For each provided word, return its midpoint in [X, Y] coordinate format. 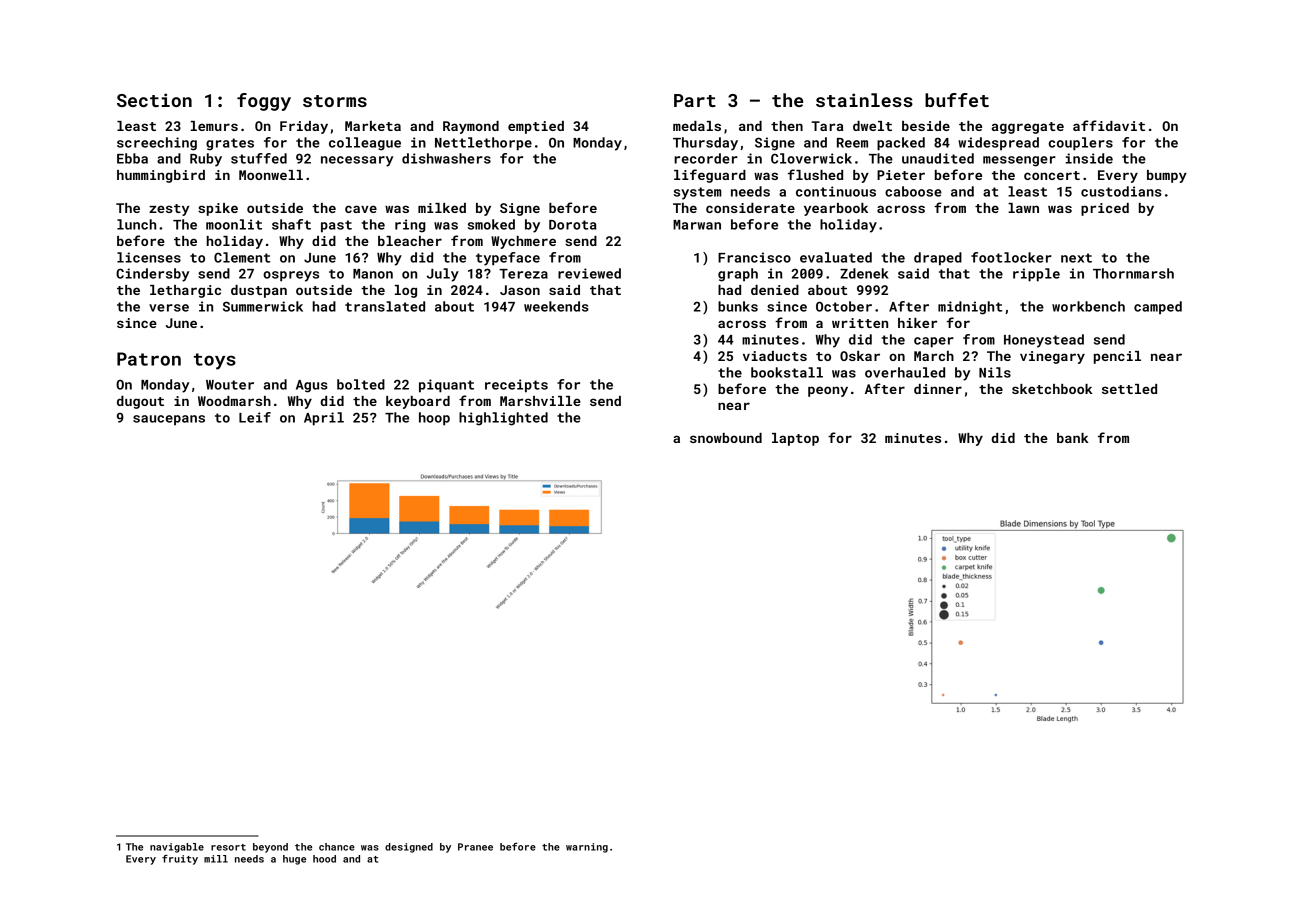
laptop [795, 439]
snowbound [726, 438]
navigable [177, 848]
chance [337, 847]
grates [230, 144]
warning [587, 848]
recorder [706, 158]
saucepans [169, 420]
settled [1129, 389]
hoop [434, 419]
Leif [255, 417]
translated [385, 306]
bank [1073, 438]
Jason [520, 290]
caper [934, 342]
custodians [1121, 191]
